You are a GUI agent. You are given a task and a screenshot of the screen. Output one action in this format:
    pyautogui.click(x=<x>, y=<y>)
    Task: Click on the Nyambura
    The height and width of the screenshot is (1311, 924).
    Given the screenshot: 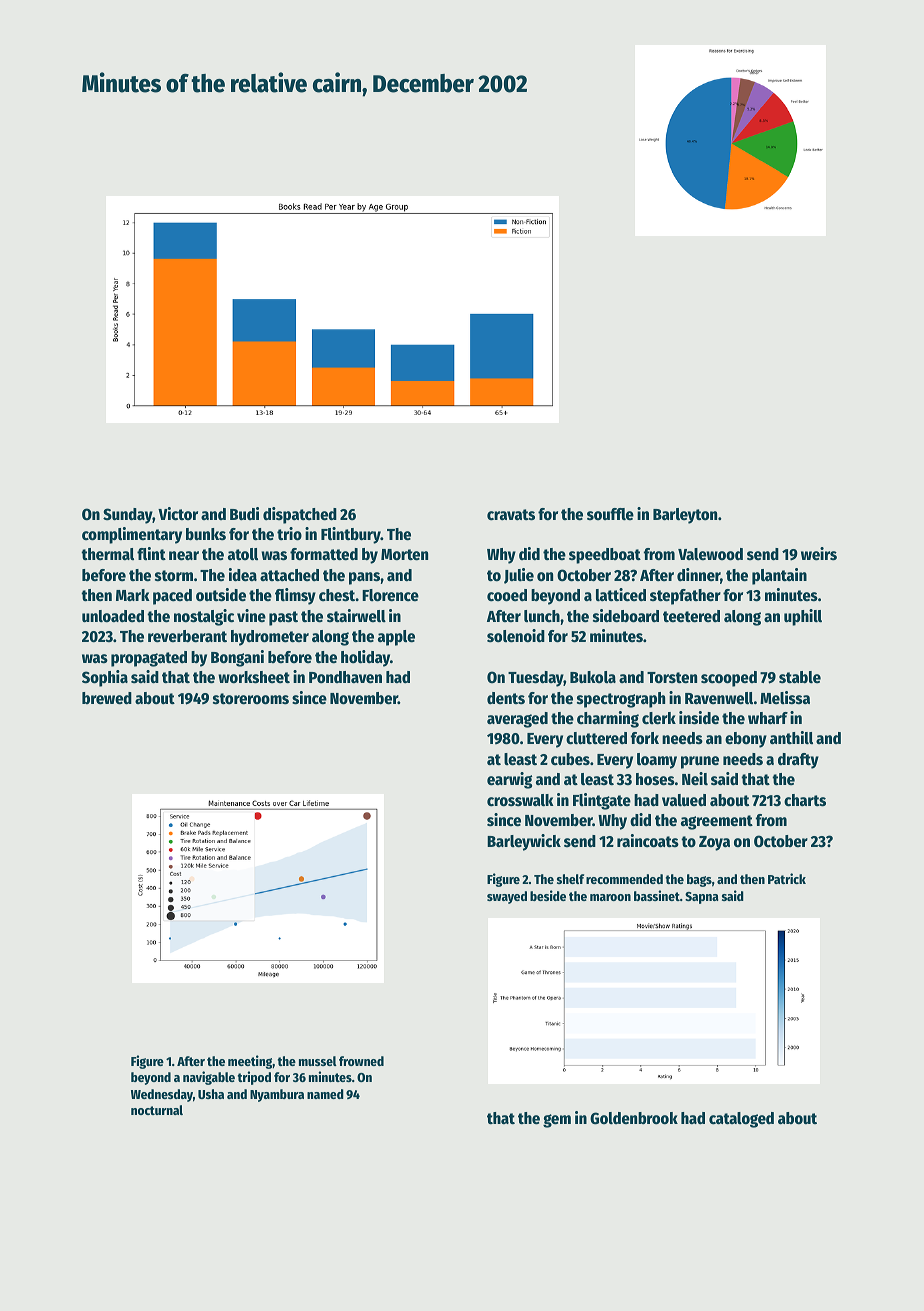 What is the action you would take?
    pyautogui.click(x=277, y=1095)
